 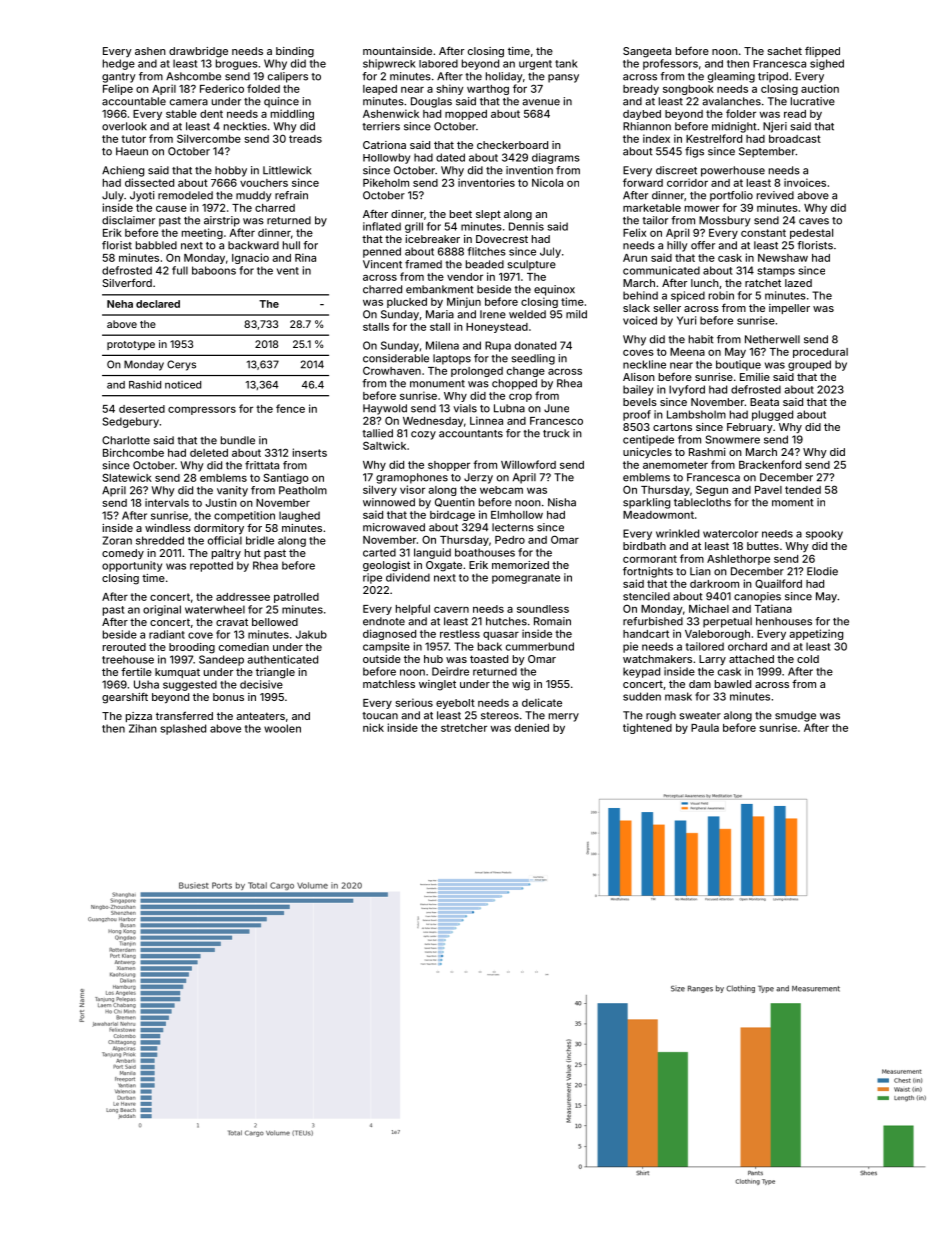 What do you see at coordinates (709, 608) in the screenshot?
I see `Michael` at bounding box center [709, 608].
